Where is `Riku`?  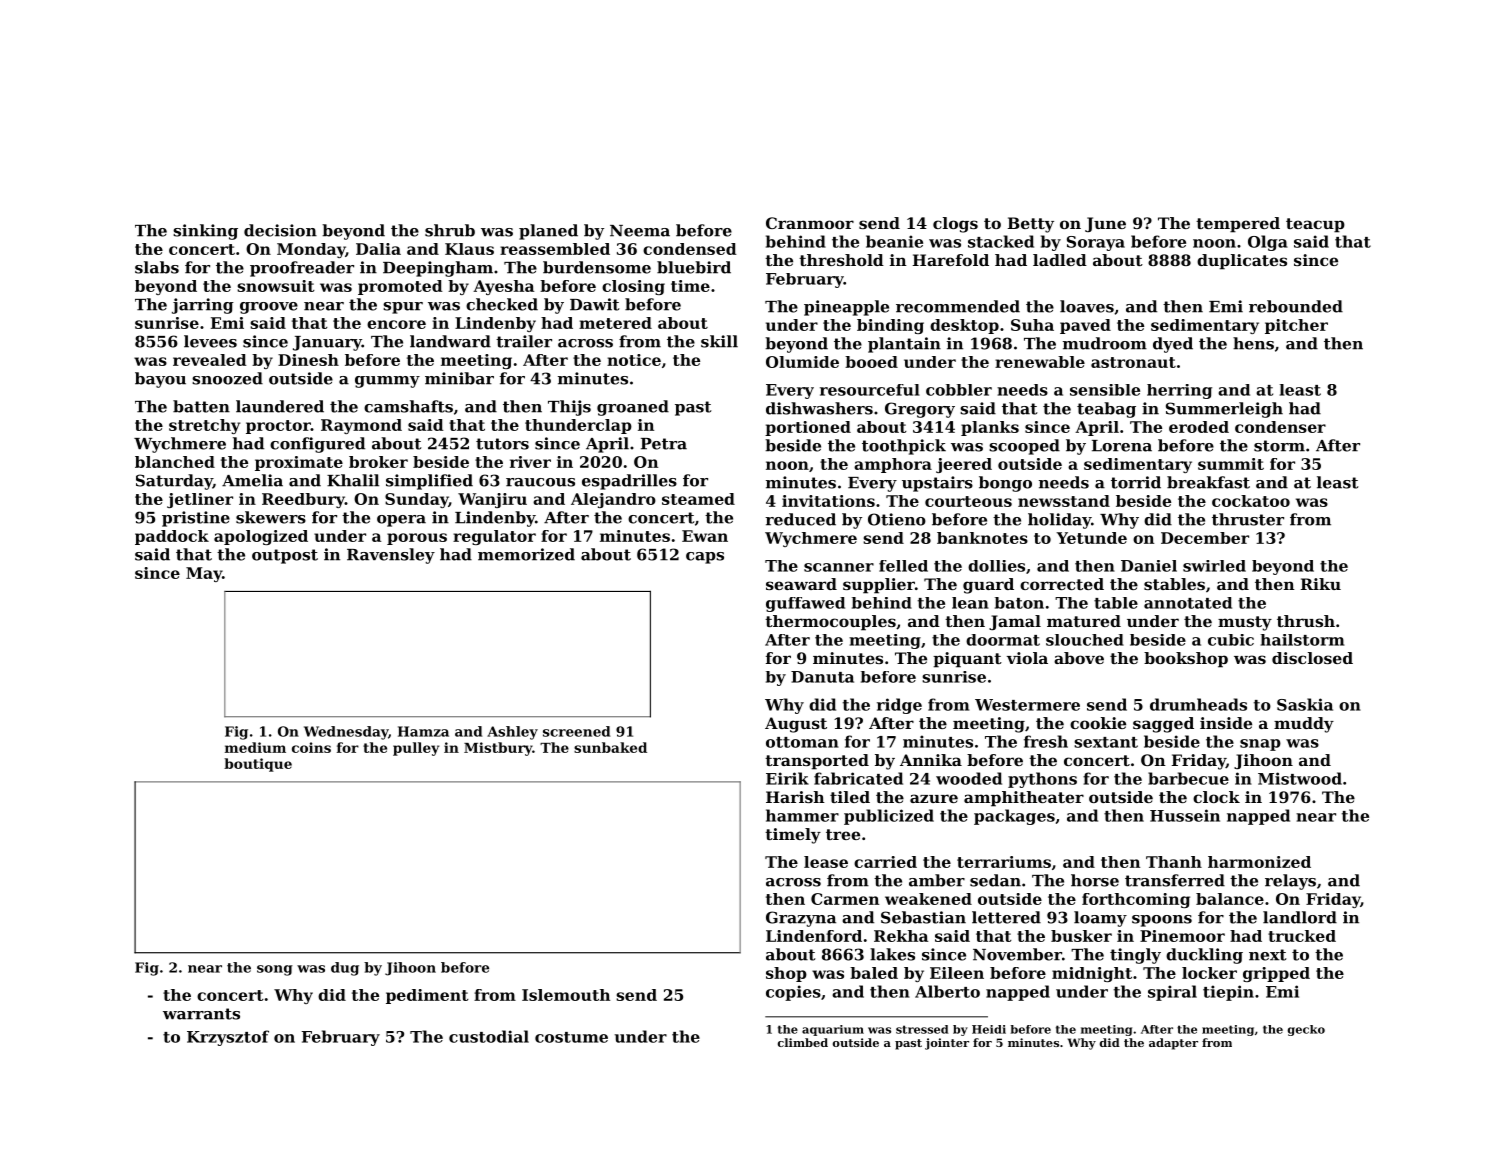 Riku is located at coordinates (1321, 584).
